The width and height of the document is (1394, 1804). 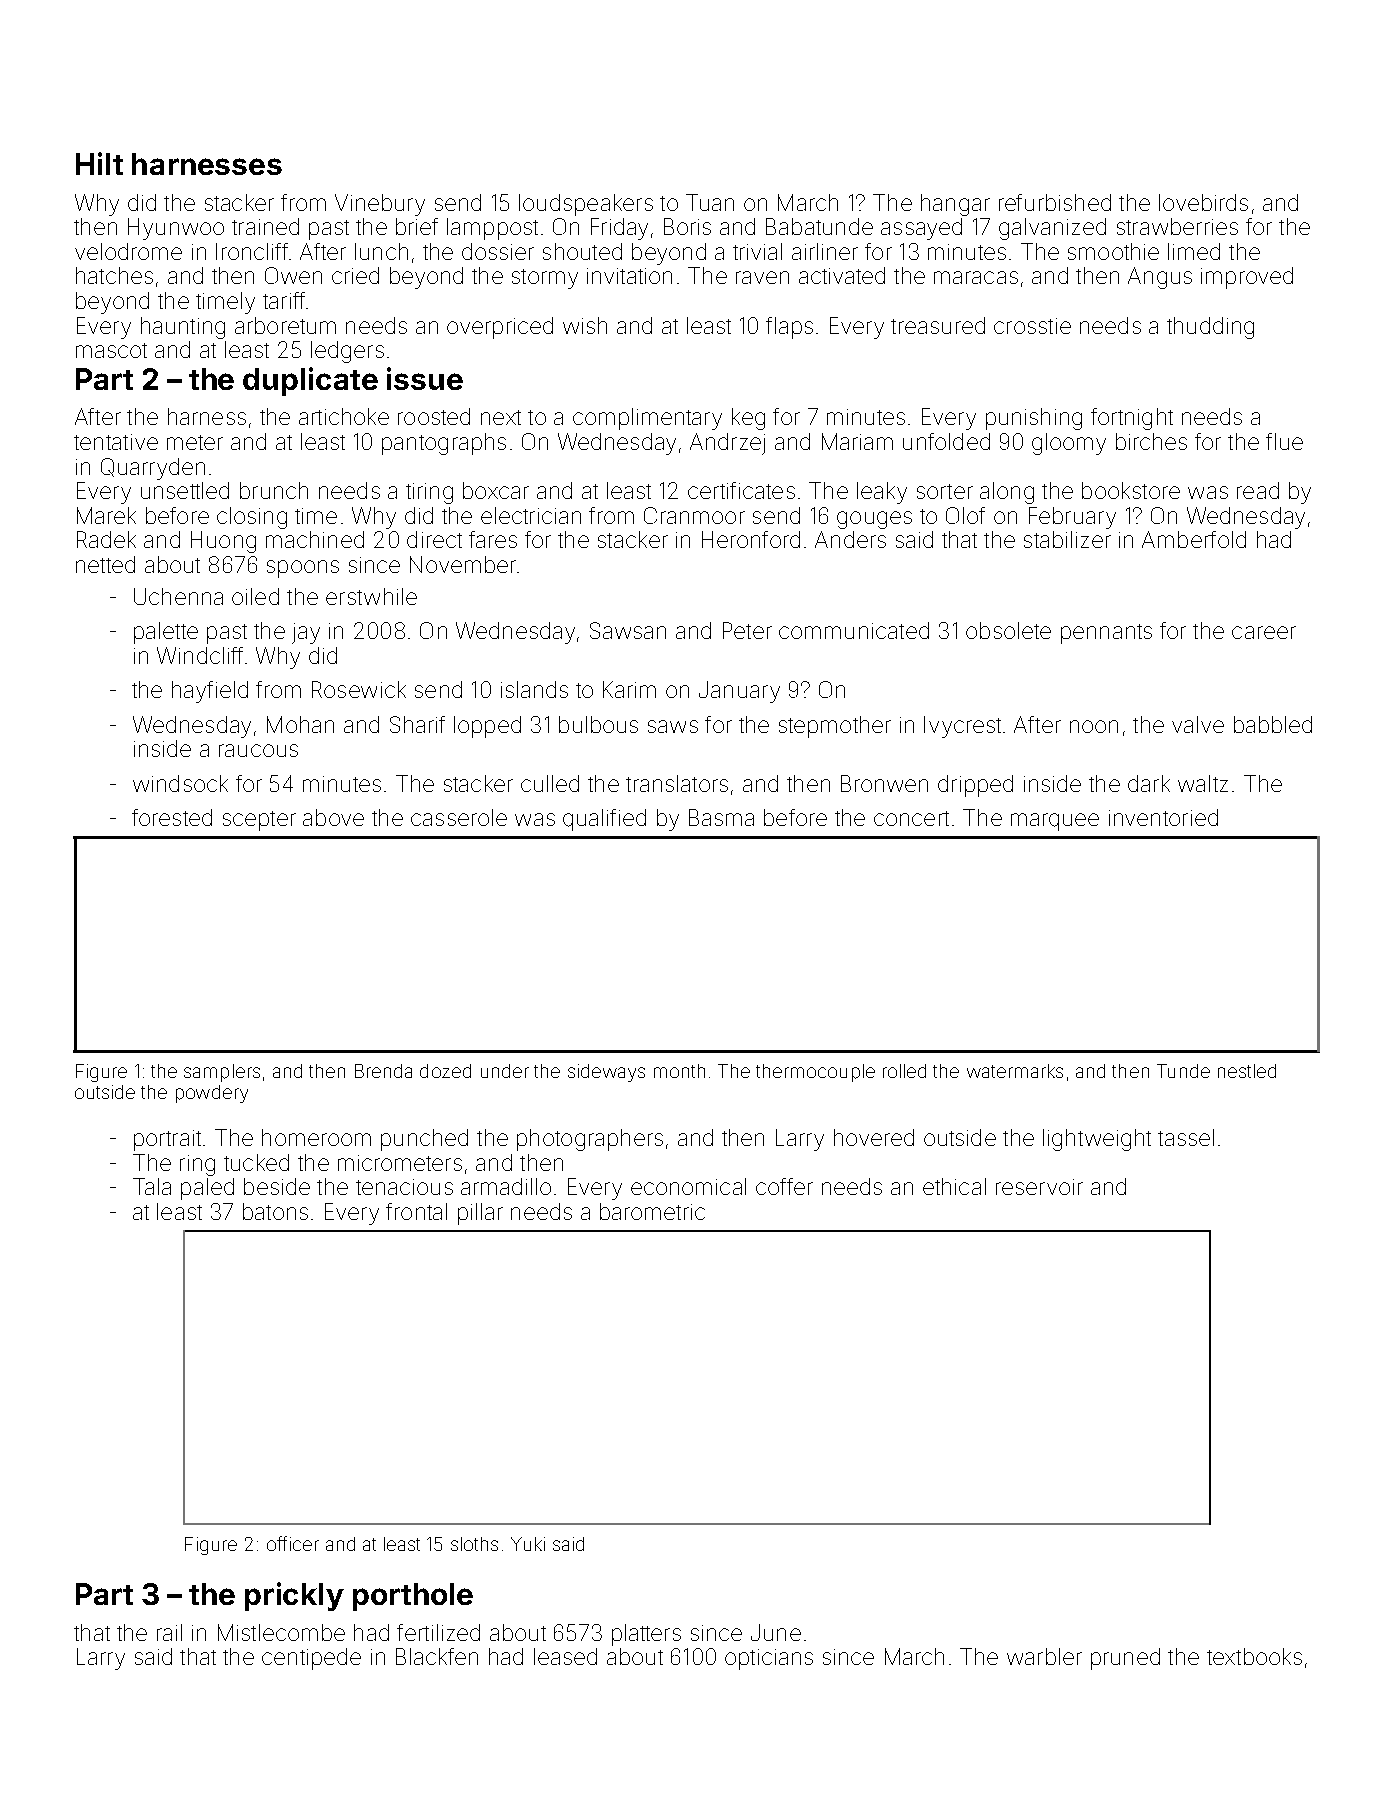 What do you see at coordinates (1149, 783) in the document?
I see `dark` at bounding box center [1149, 783].
